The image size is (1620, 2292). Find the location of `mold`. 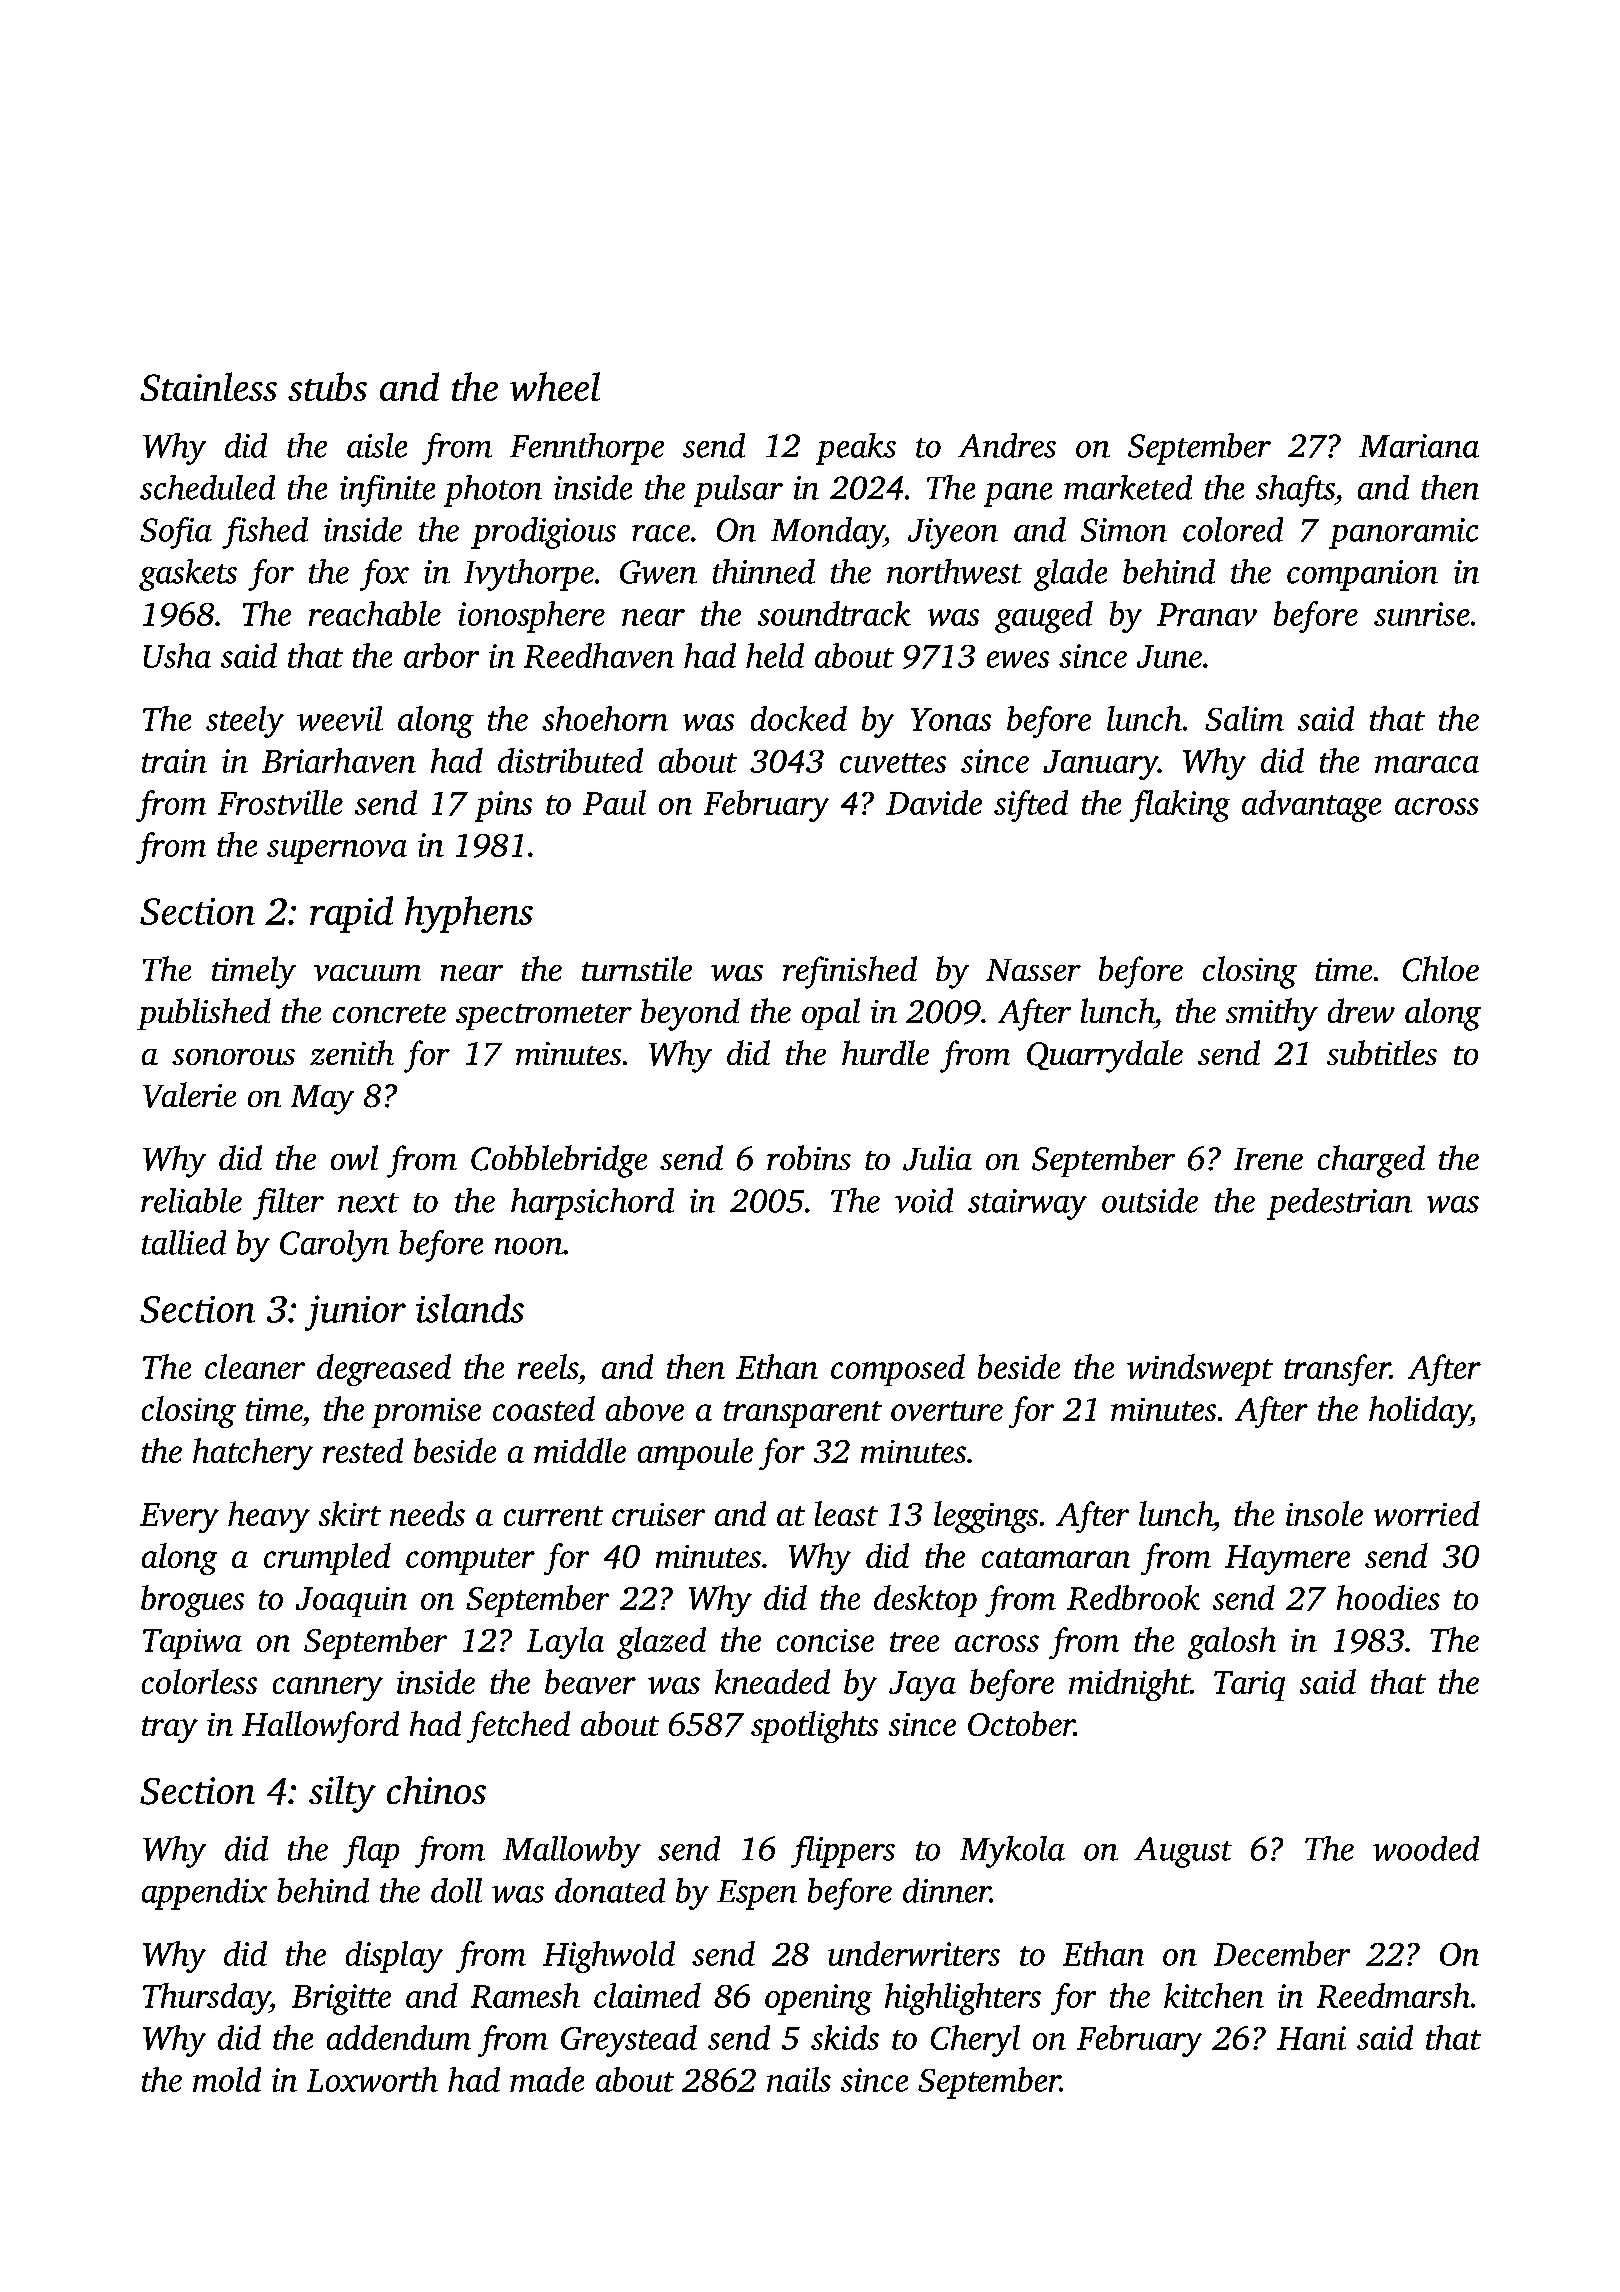

mold is located at coordinates (227, 2079).
